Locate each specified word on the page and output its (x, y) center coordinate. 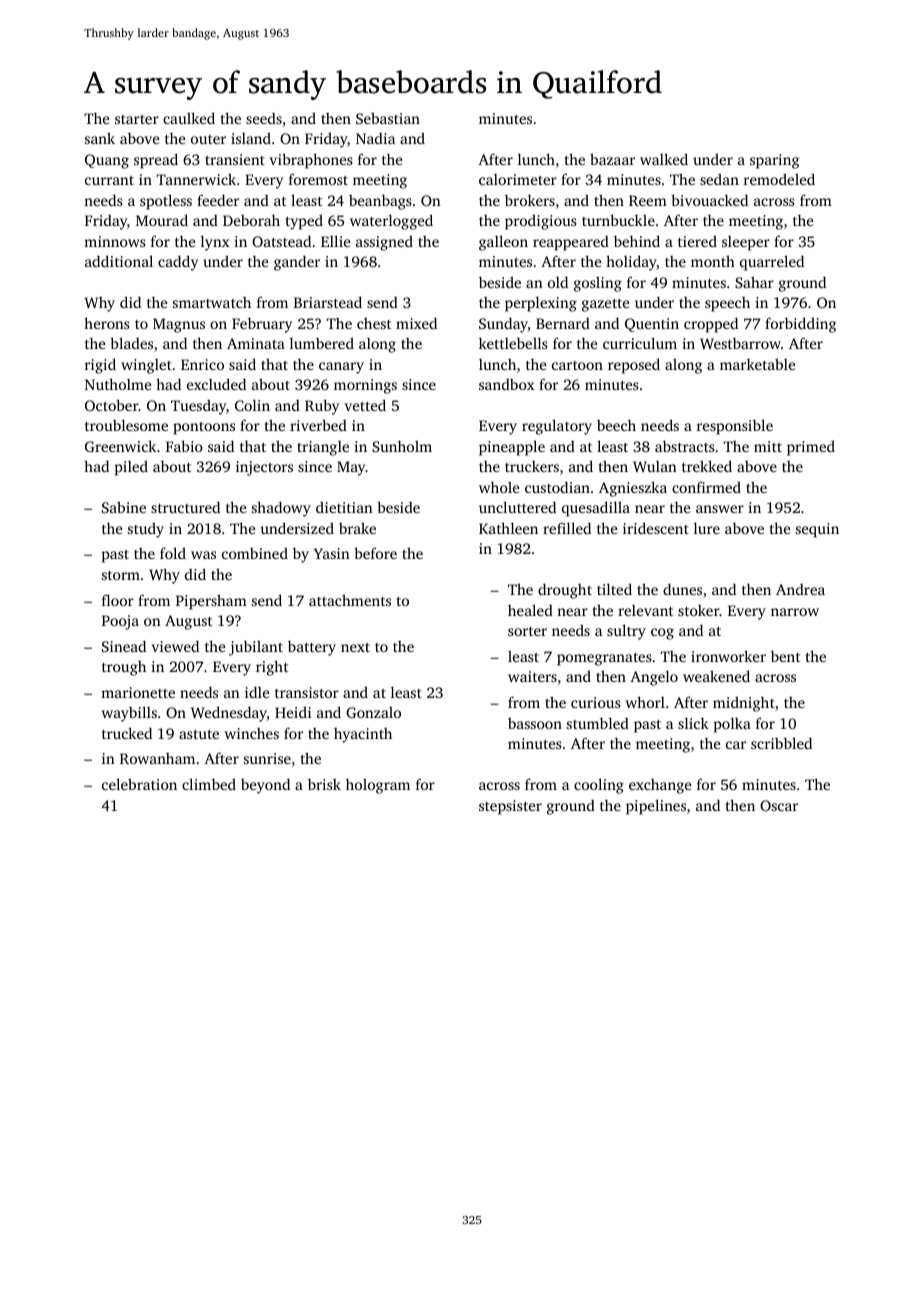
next (355, 647)
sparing (774, 161)
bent (785, 656)
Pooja (120, 622)
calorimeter (518, 179)
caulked (189, 118)
